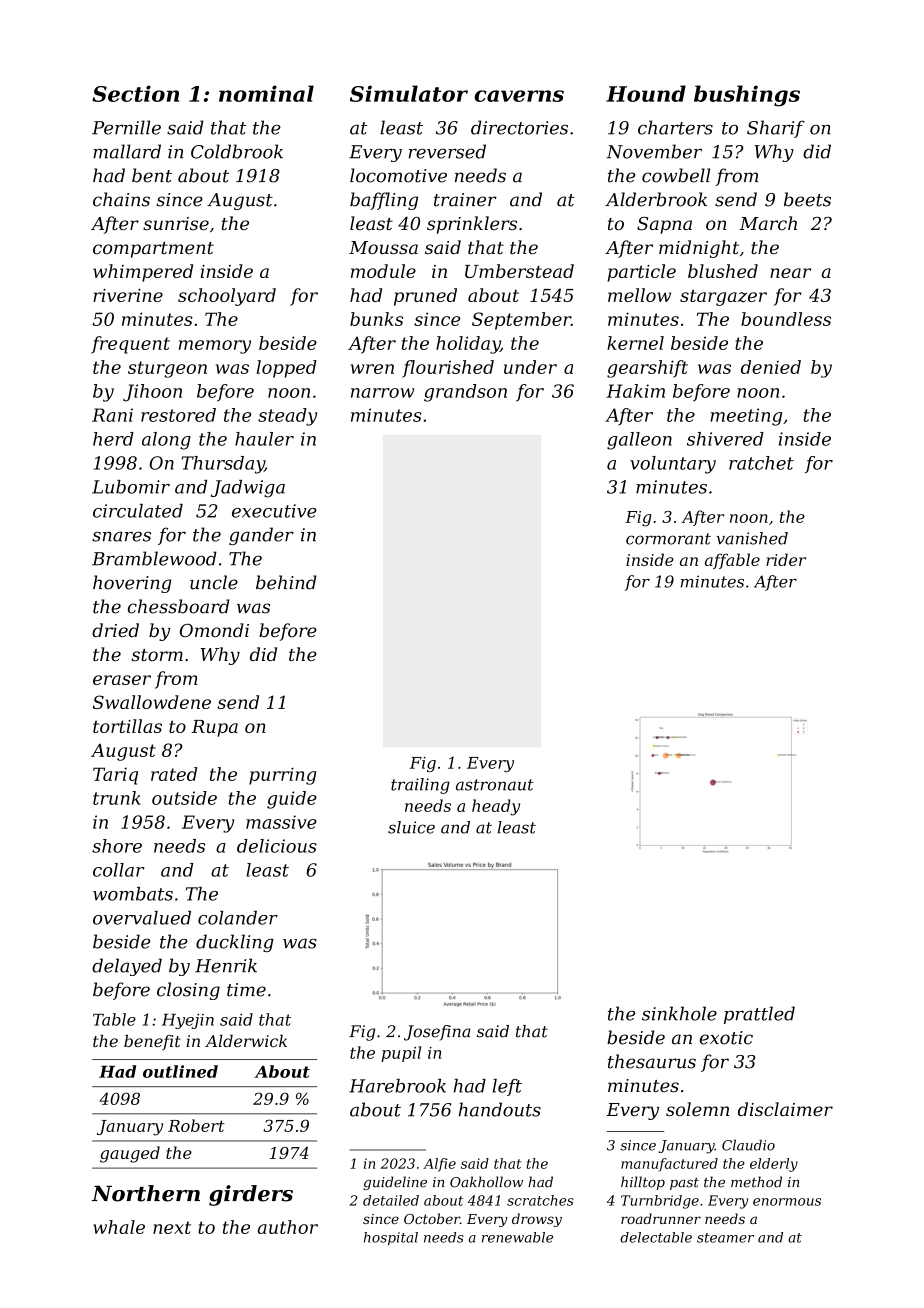 The image size is (924, 1308). Describe the element at coordinates (117, 846) in the image. I see `shore` at that location.
